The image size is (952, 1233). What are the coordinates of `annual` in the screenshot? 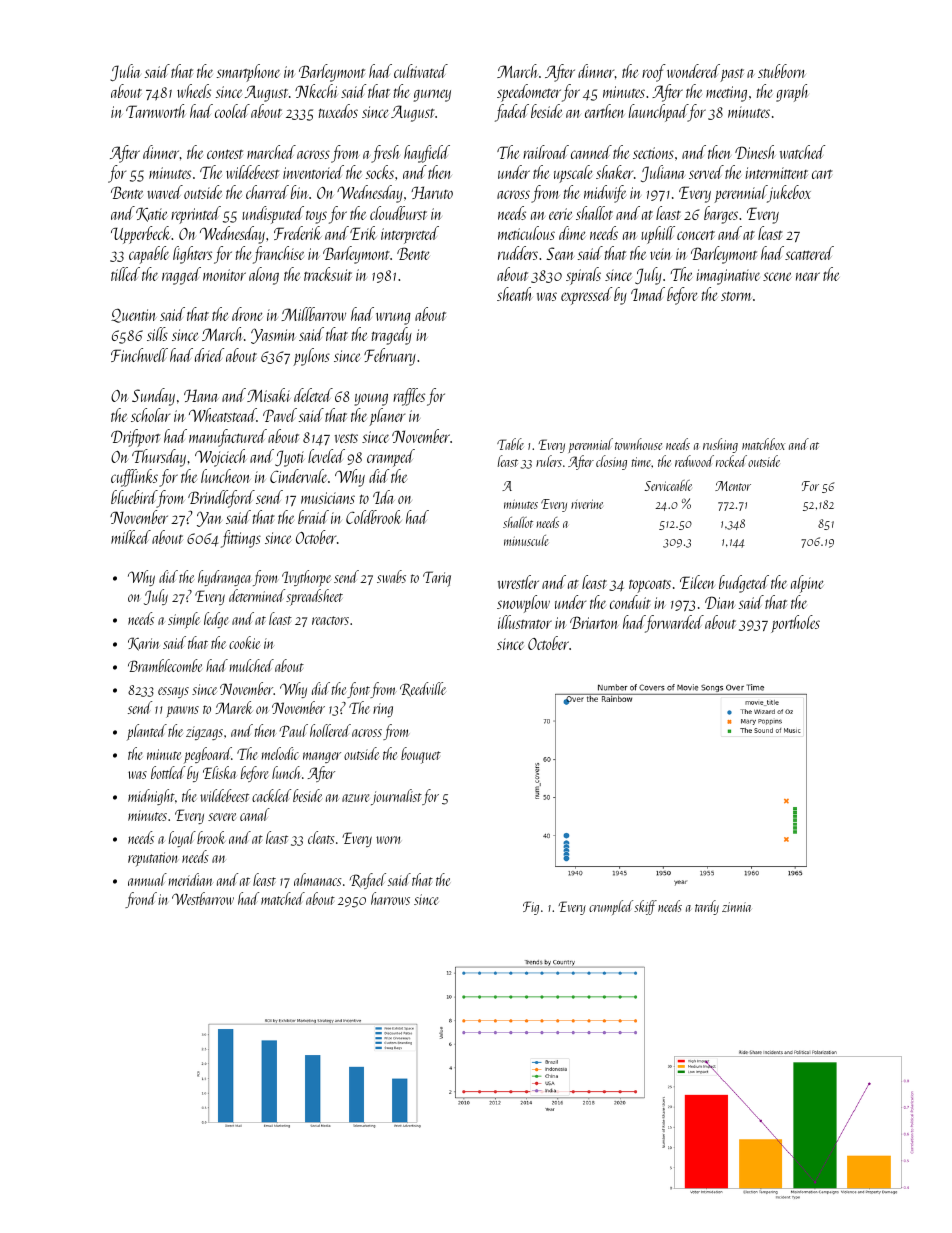 It's located at (147, 879).
